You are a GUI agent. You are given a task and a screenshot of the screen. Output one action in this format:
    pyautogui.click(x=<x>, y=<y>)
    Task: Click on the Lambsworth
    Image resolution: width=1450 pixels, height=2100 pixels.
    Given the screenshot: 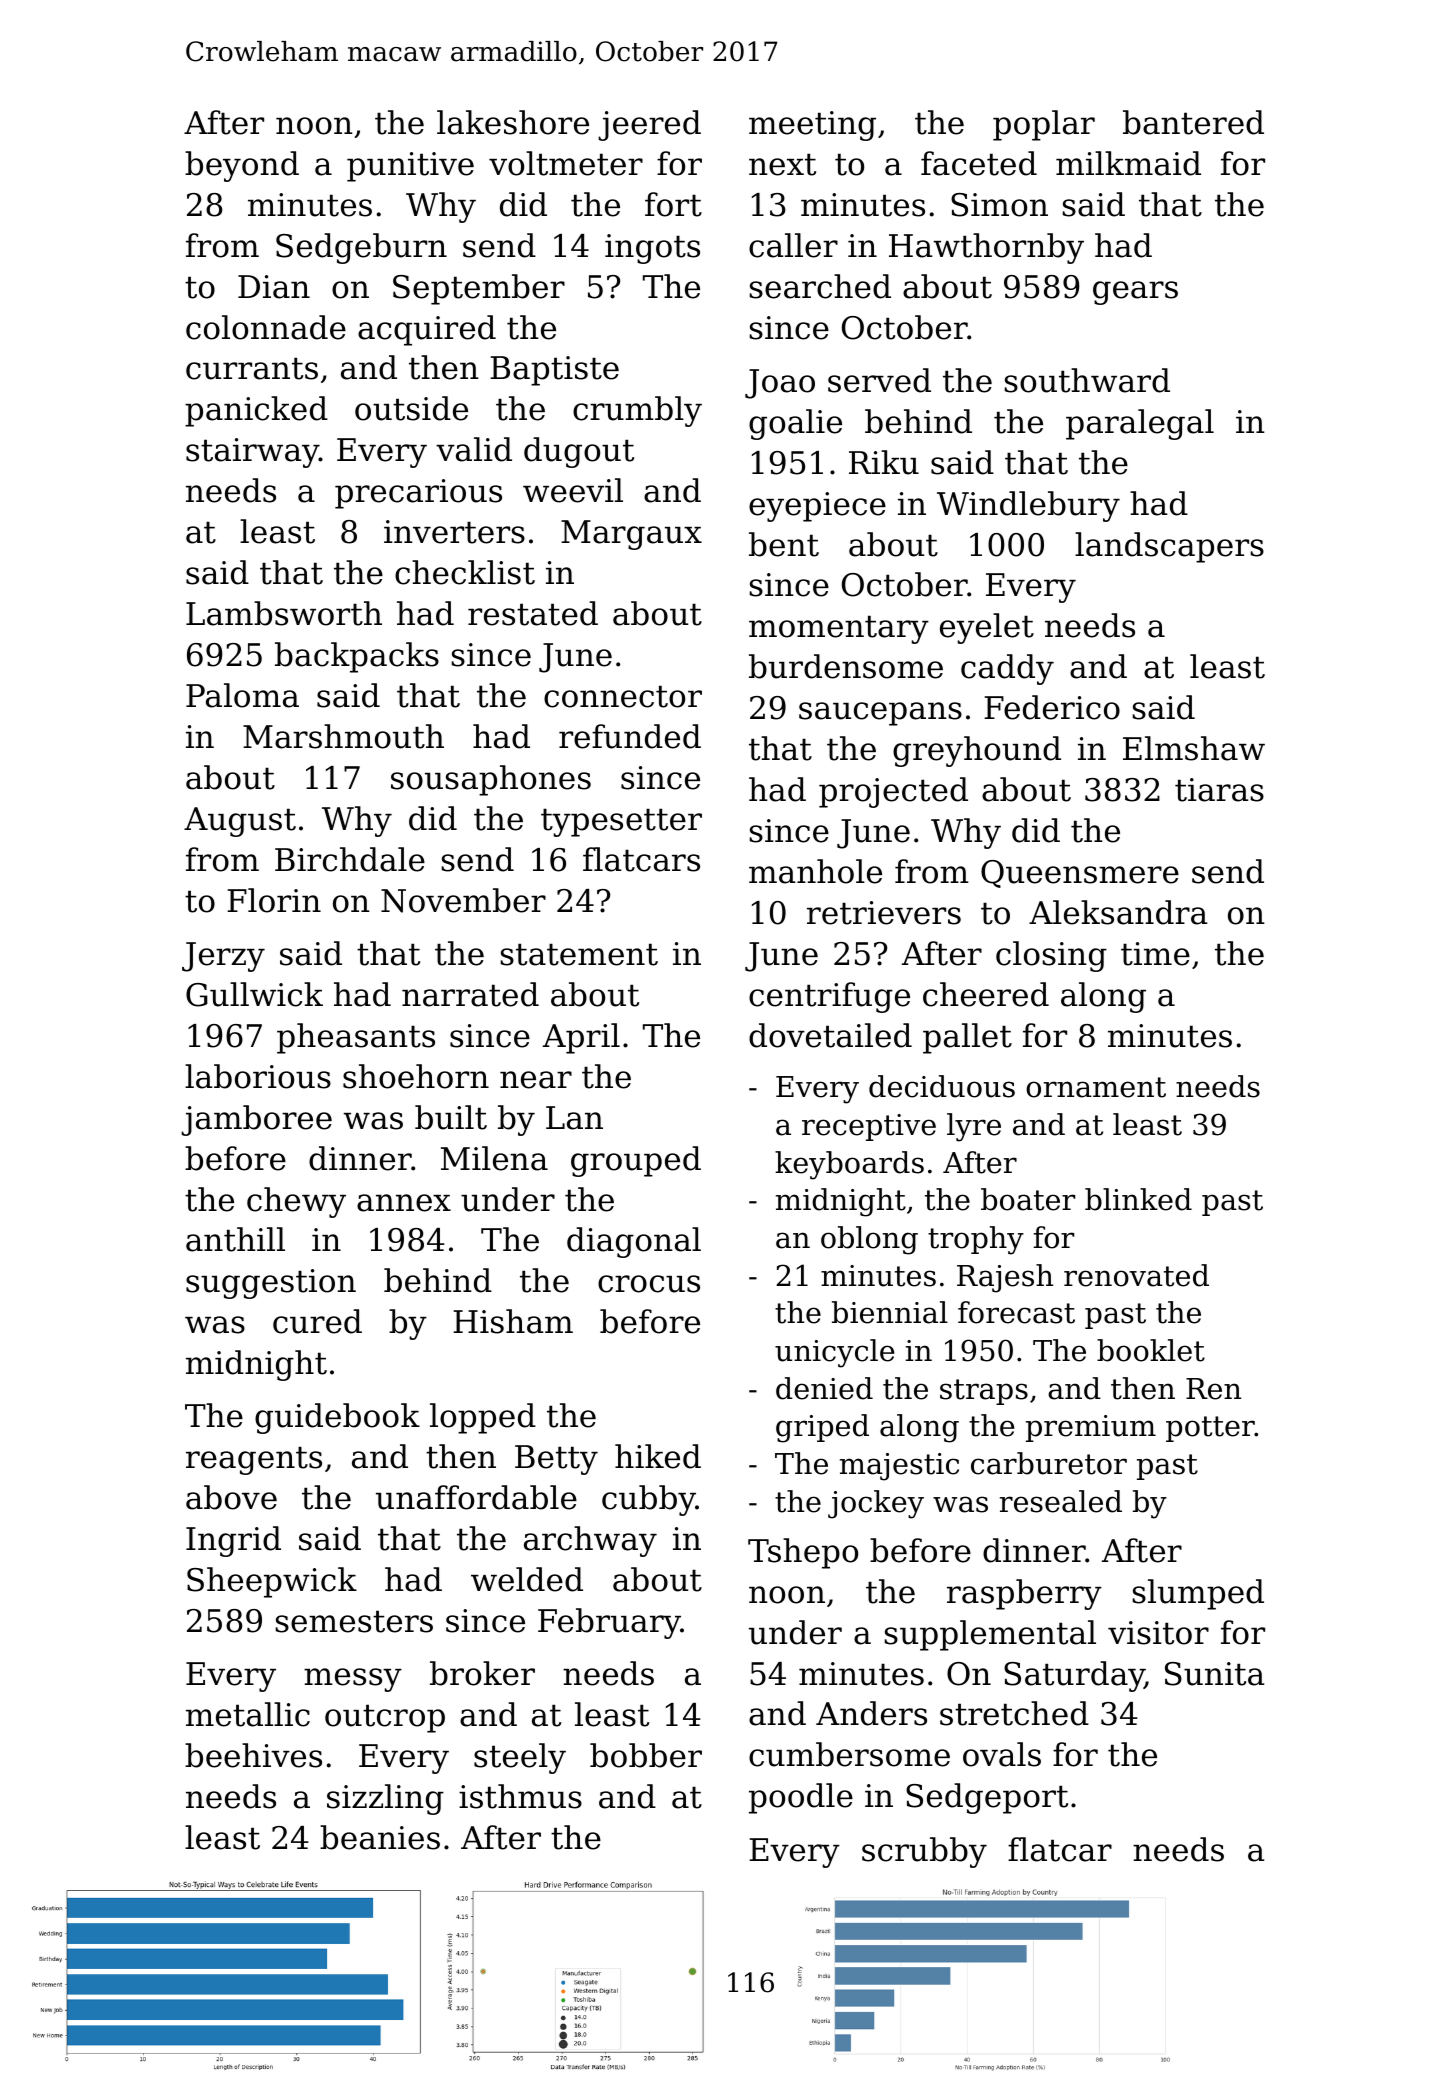 What is the action you would take?
    pyautogui.click(x=284, y=613)
